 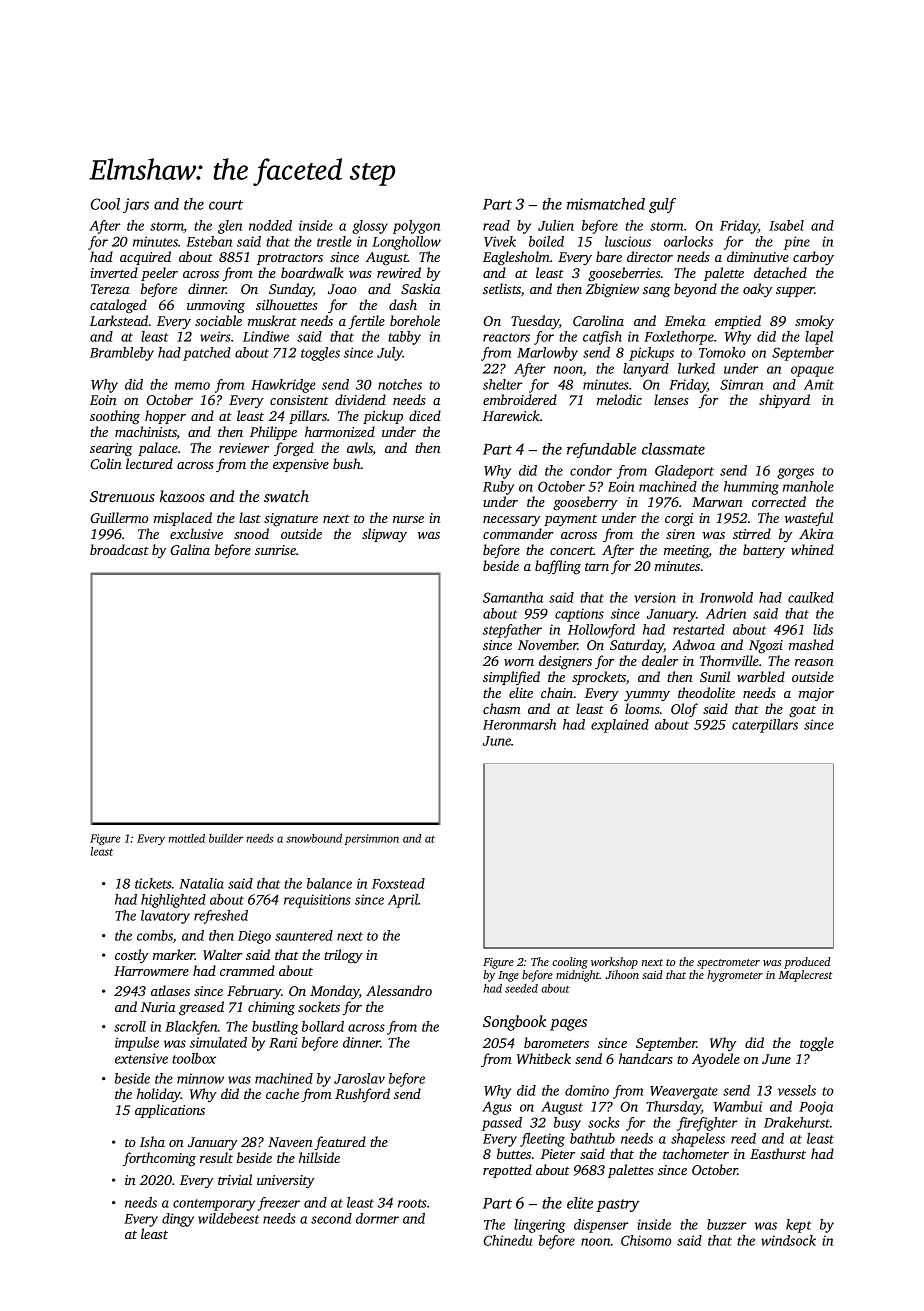 I want to click on battery, so click(x=764, y=551).
